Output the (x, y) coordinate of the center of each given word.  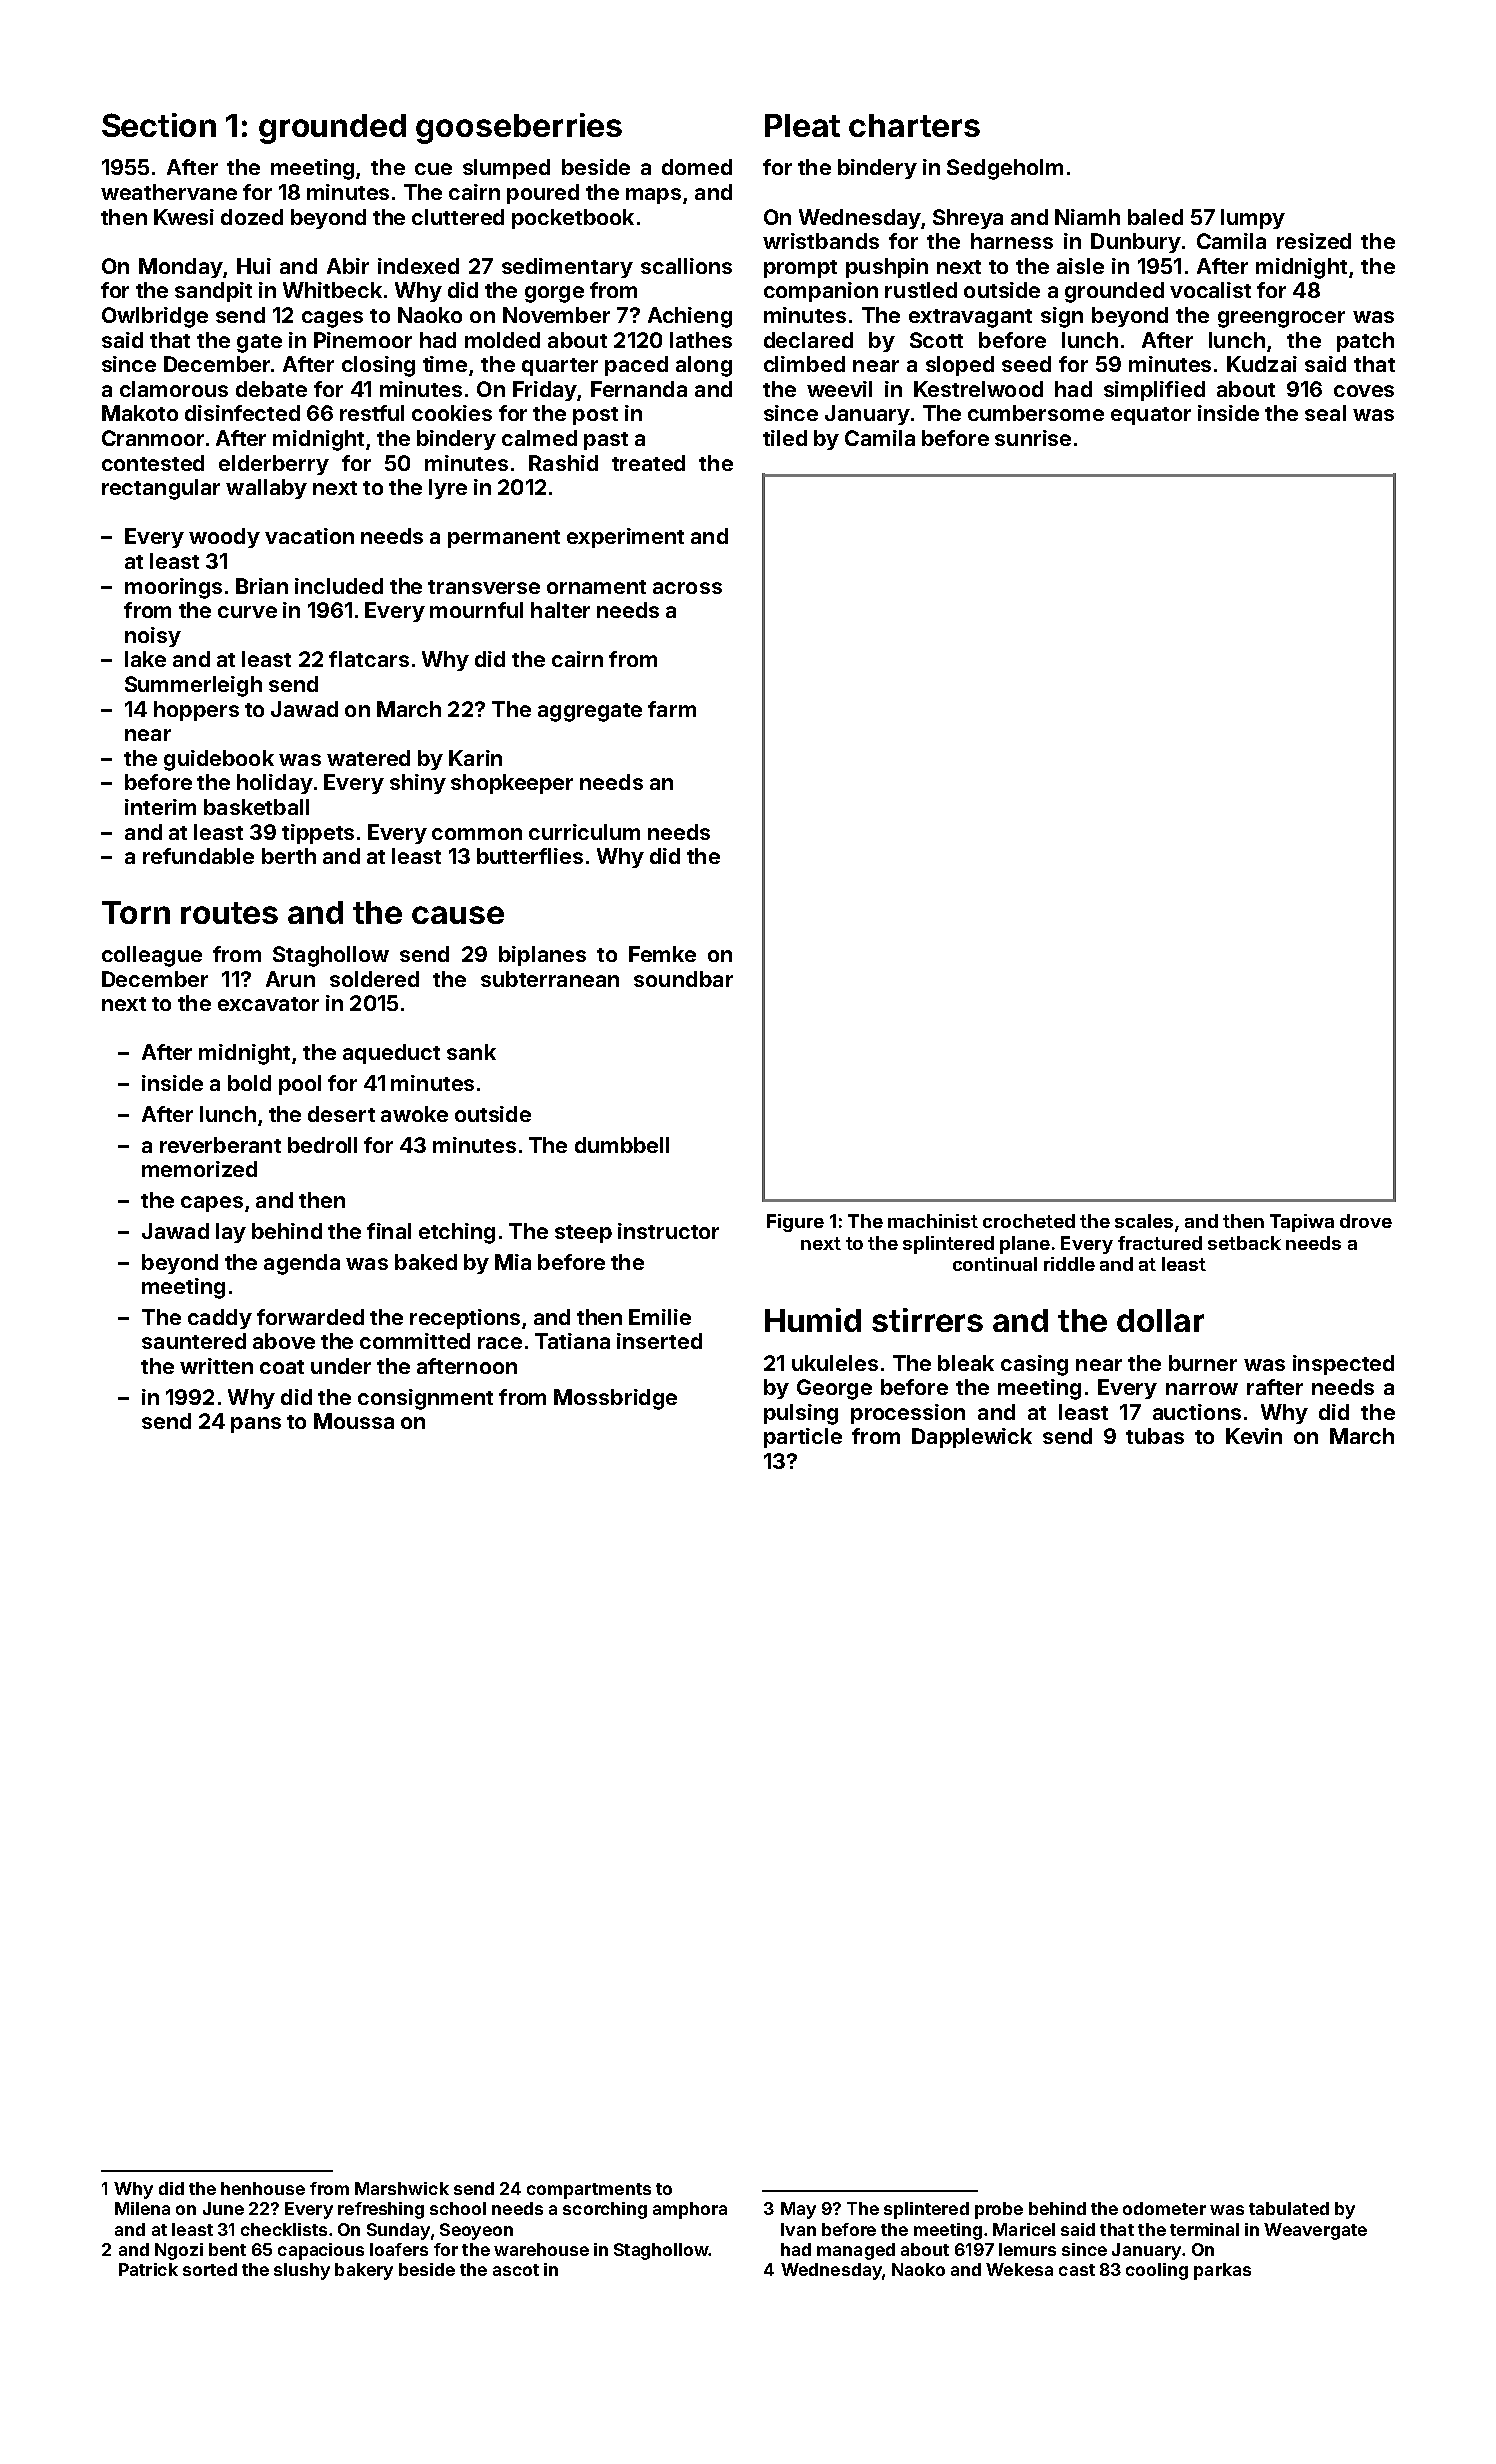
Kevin (1254, 1436)
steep (583, 1234)
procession (908, 1414)
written (216, 1366)
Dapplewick (972, 1438)
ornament (596, 587)
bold (249, 1083)
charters (914, 125)
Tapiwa (1302, 1223)
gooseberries (519, 128)
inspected (1343, 1365)
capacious (321, 2251)
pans (256, 1425)
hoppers (196, 711)
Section (159, 125)
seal (1325, 413)
